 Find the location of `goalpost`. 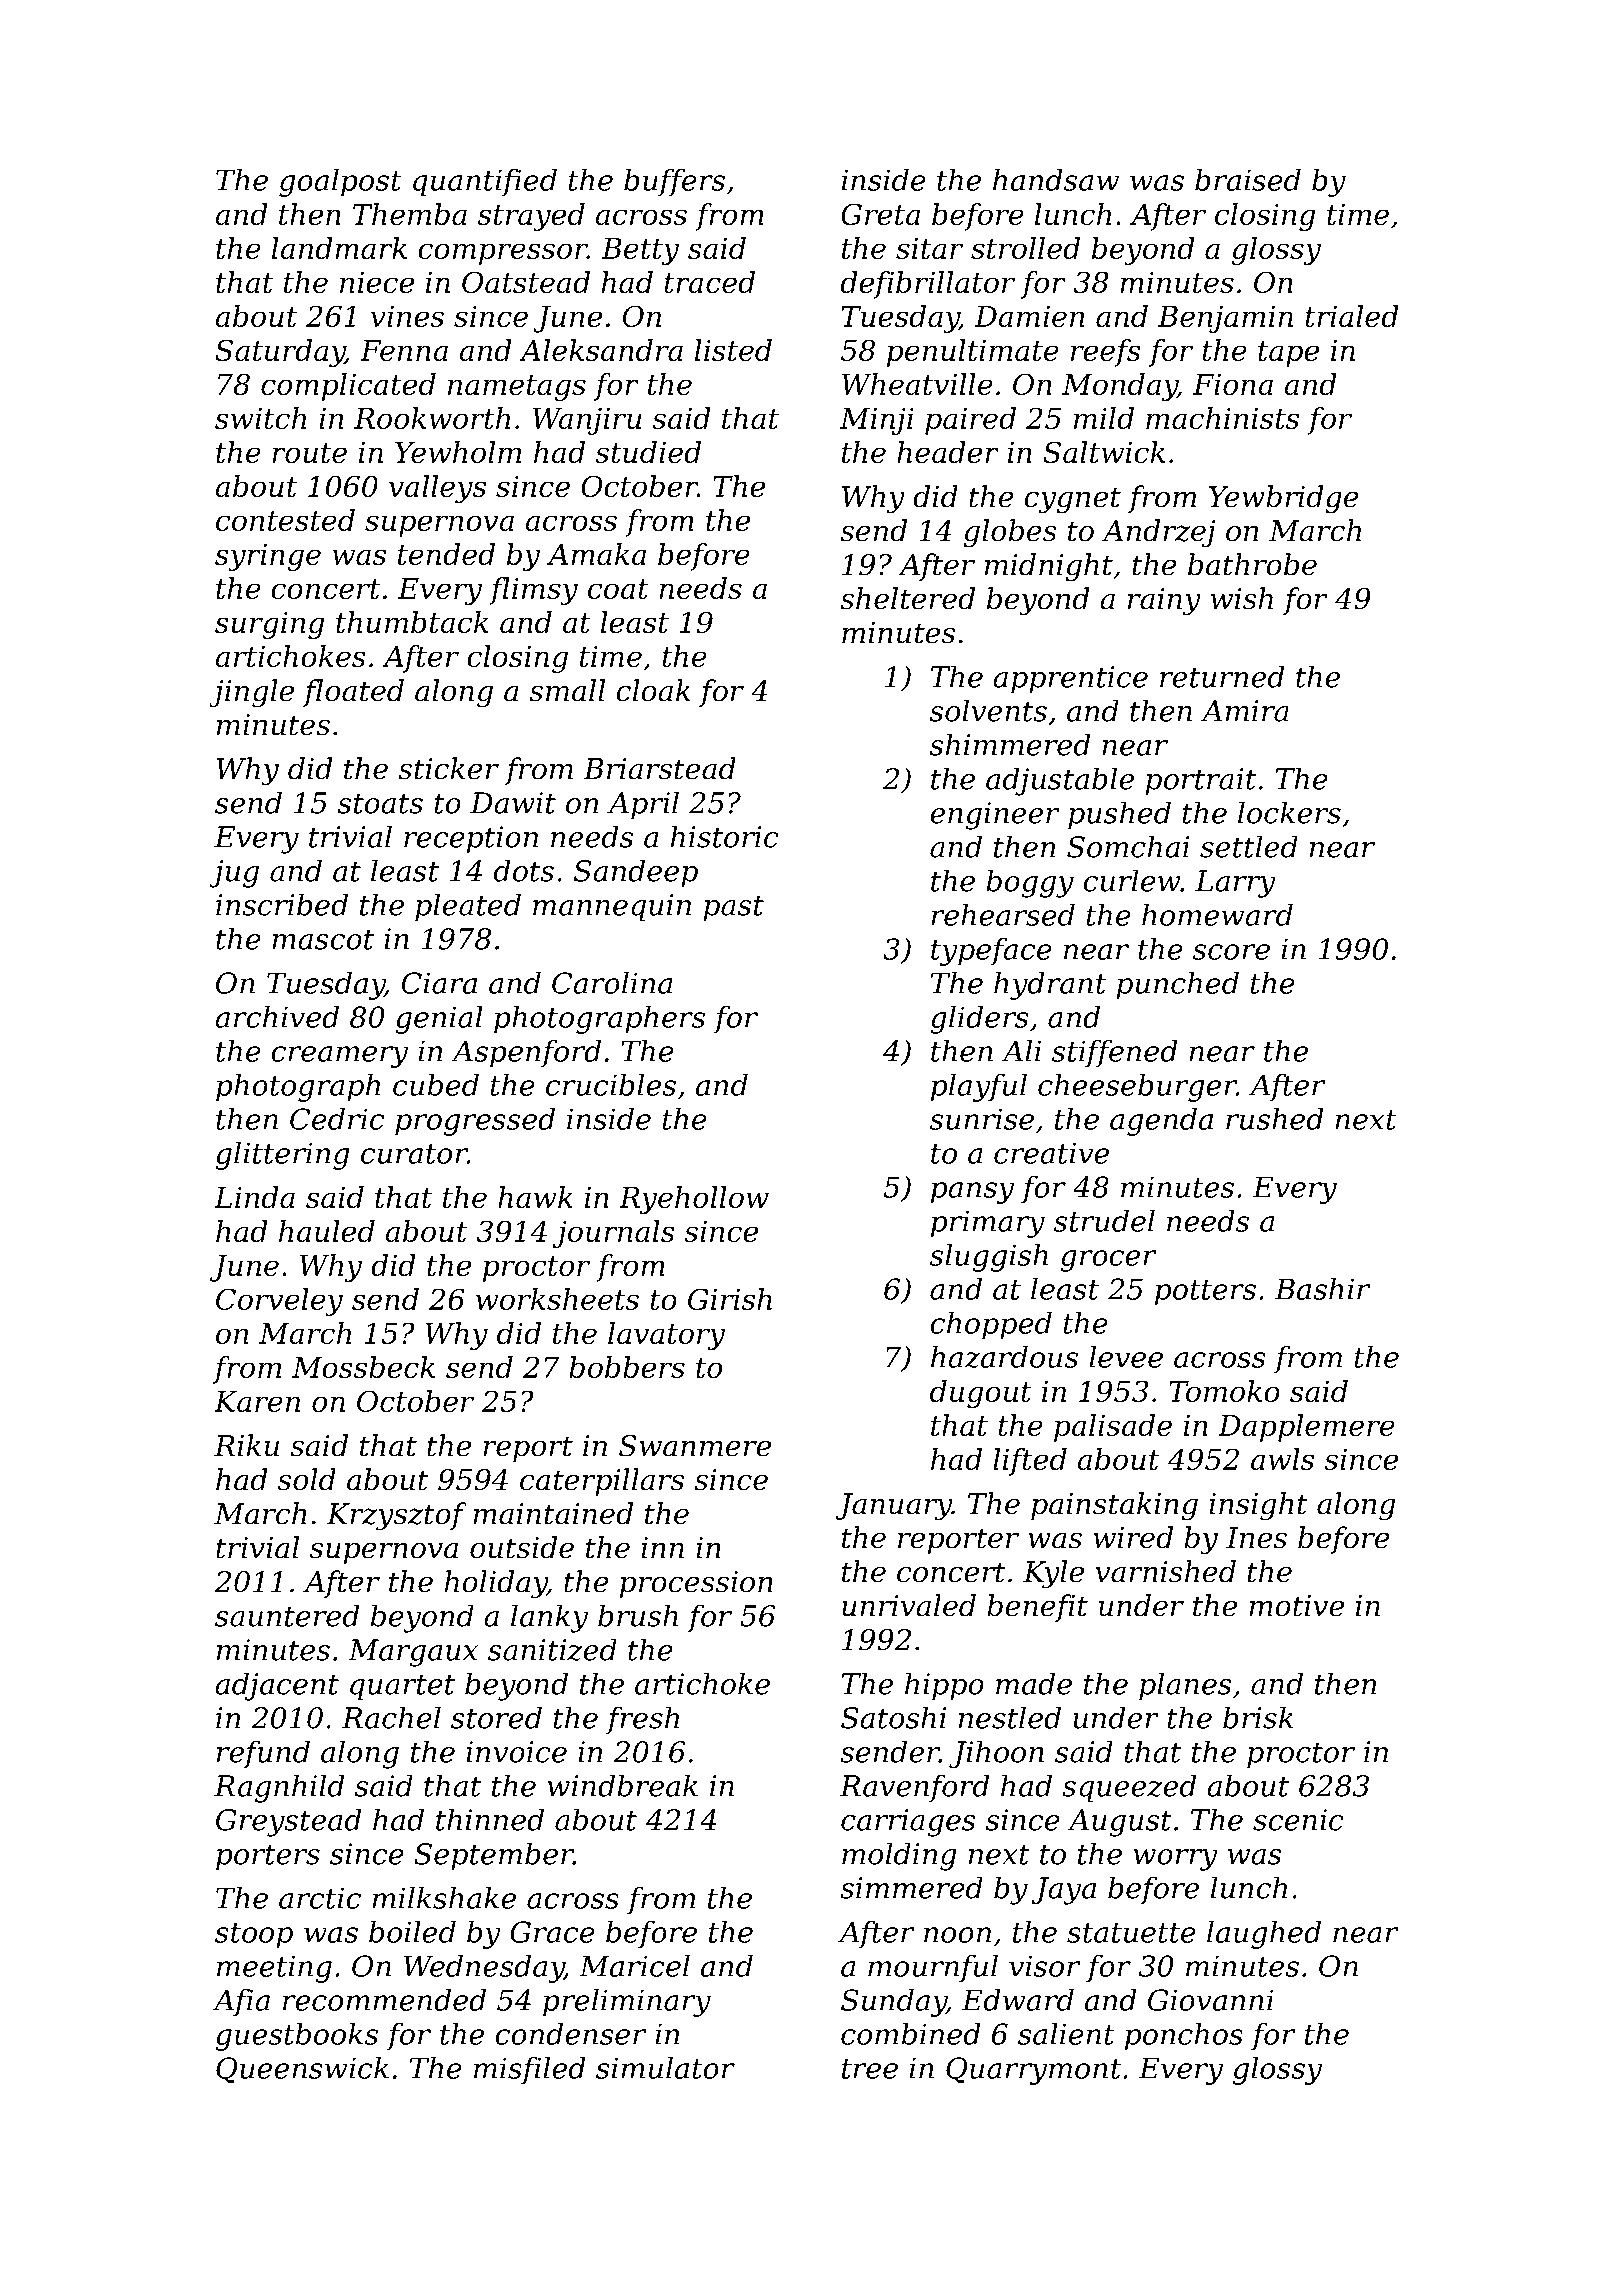

goalpost is located at coordinates (340, 183).
